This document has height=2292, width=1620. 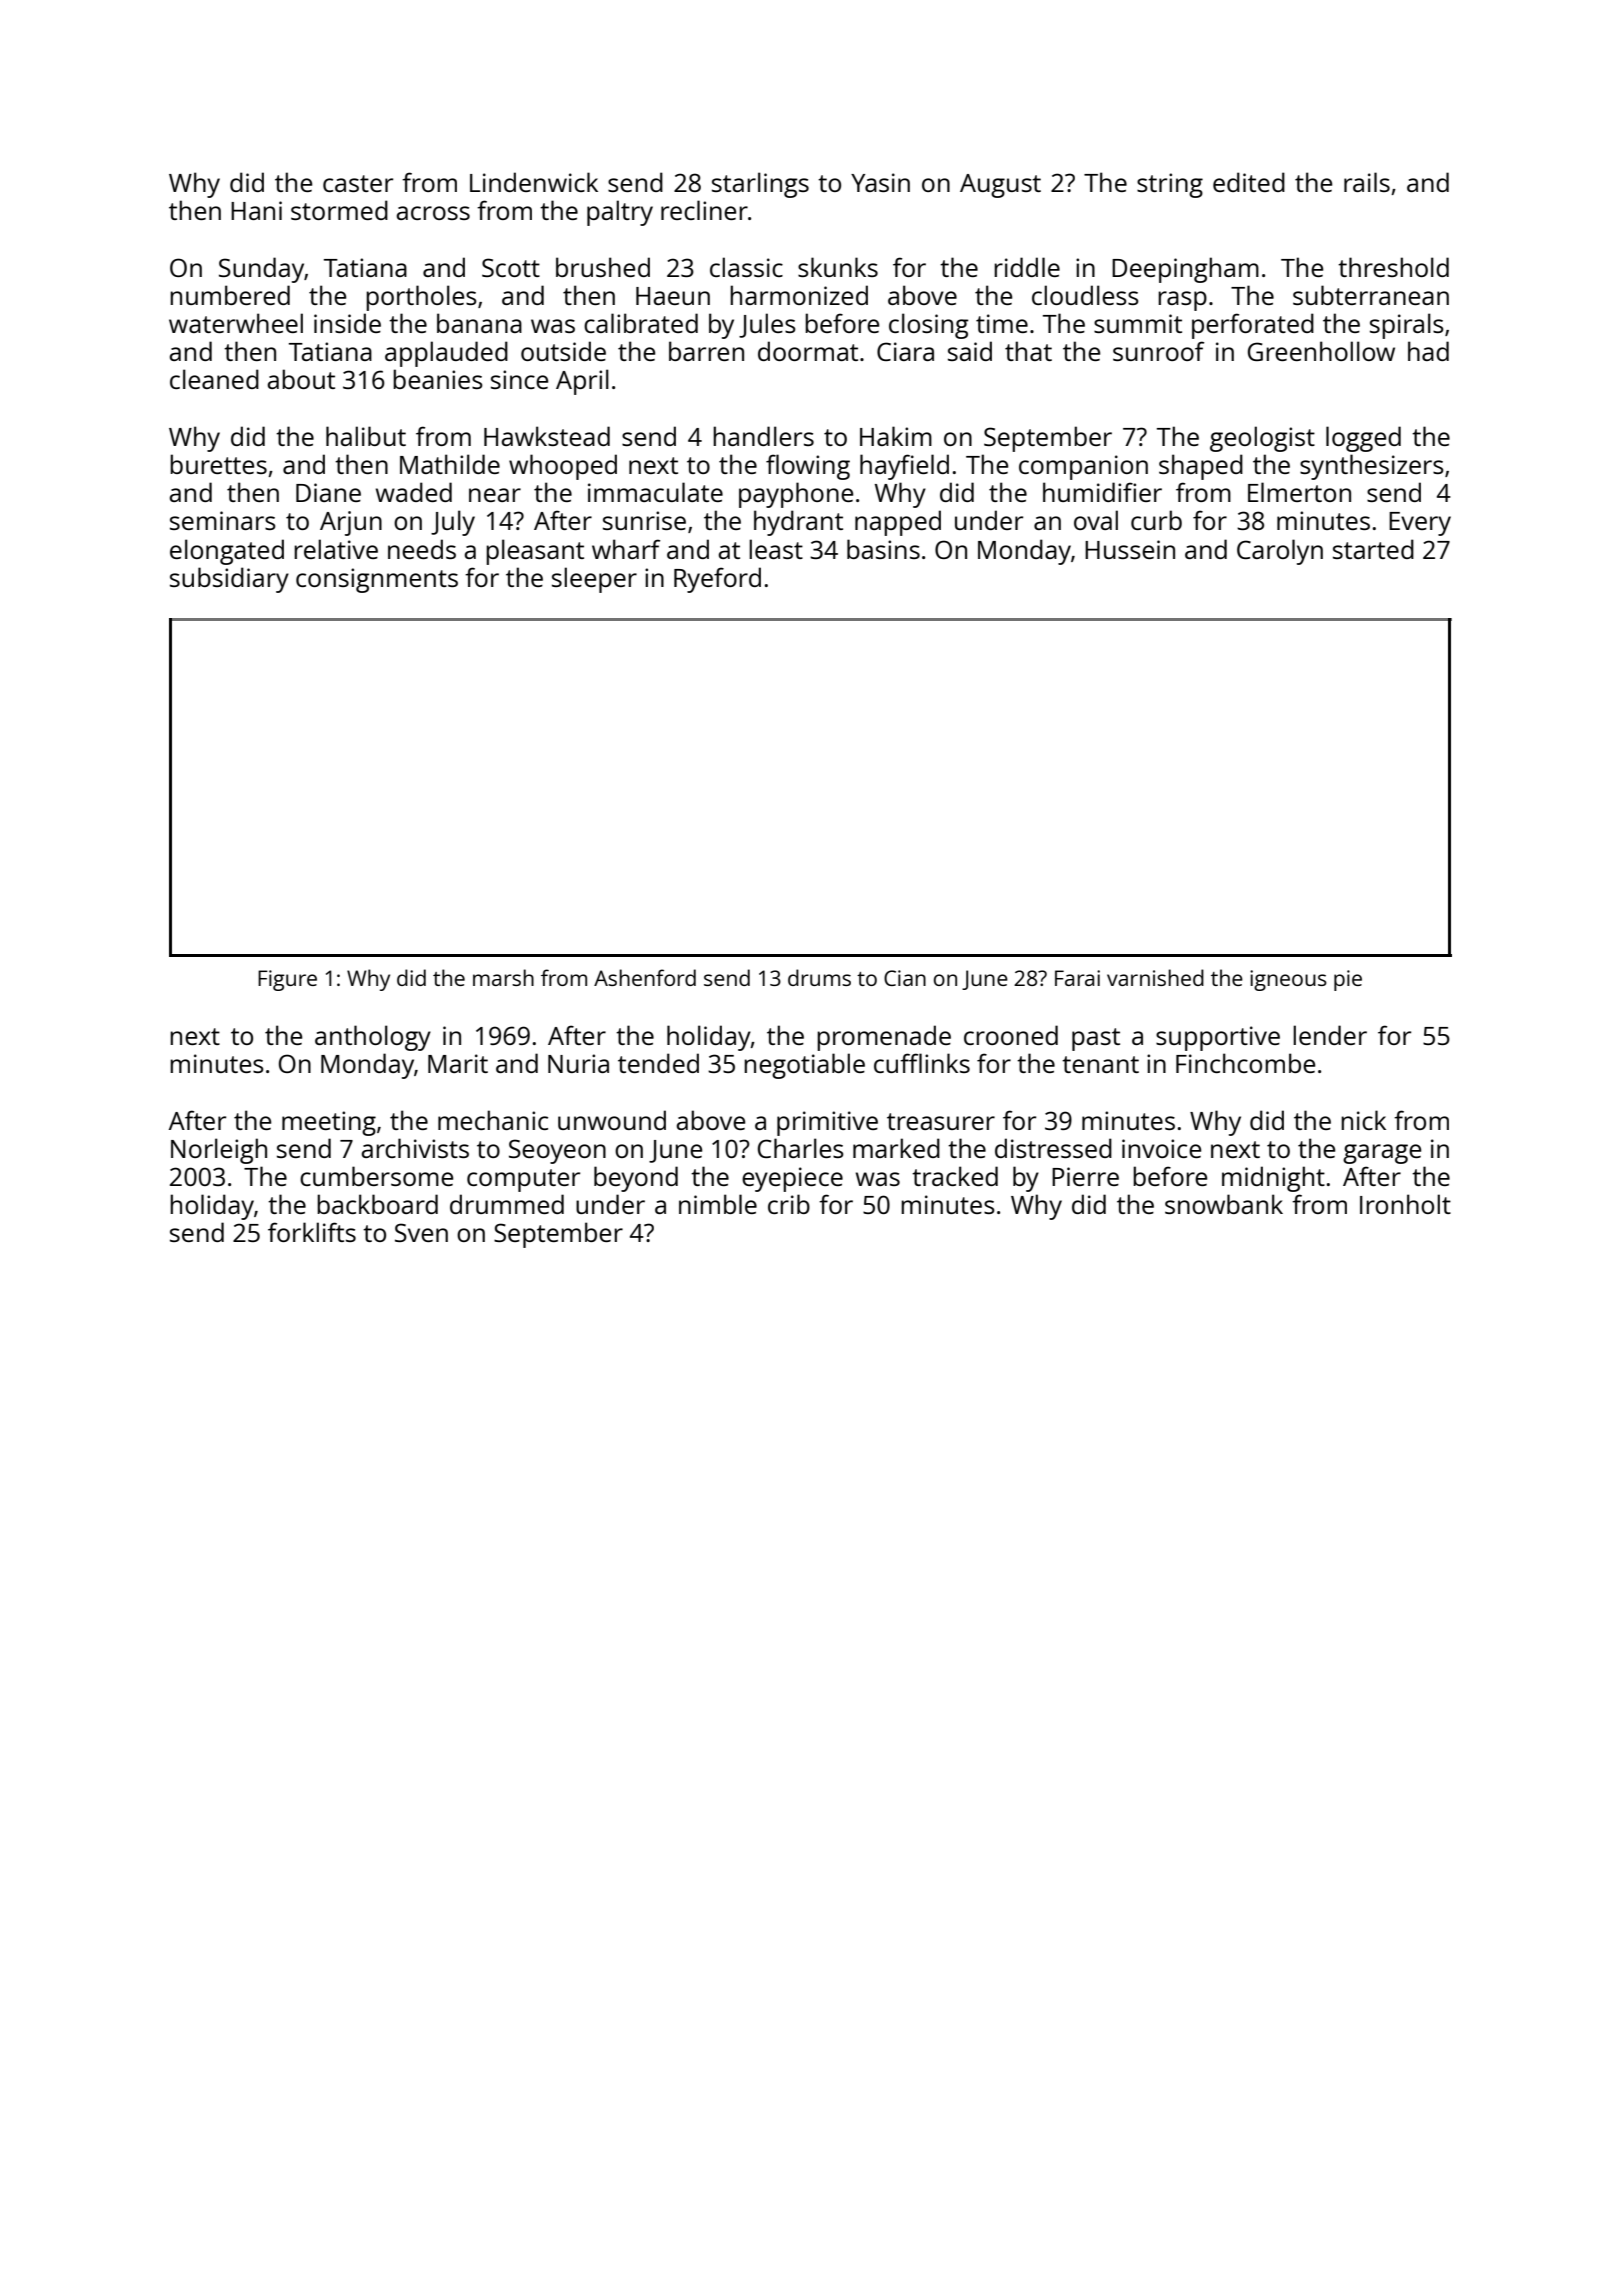 I want to click on nimble, so click(x=718, y=1204).
